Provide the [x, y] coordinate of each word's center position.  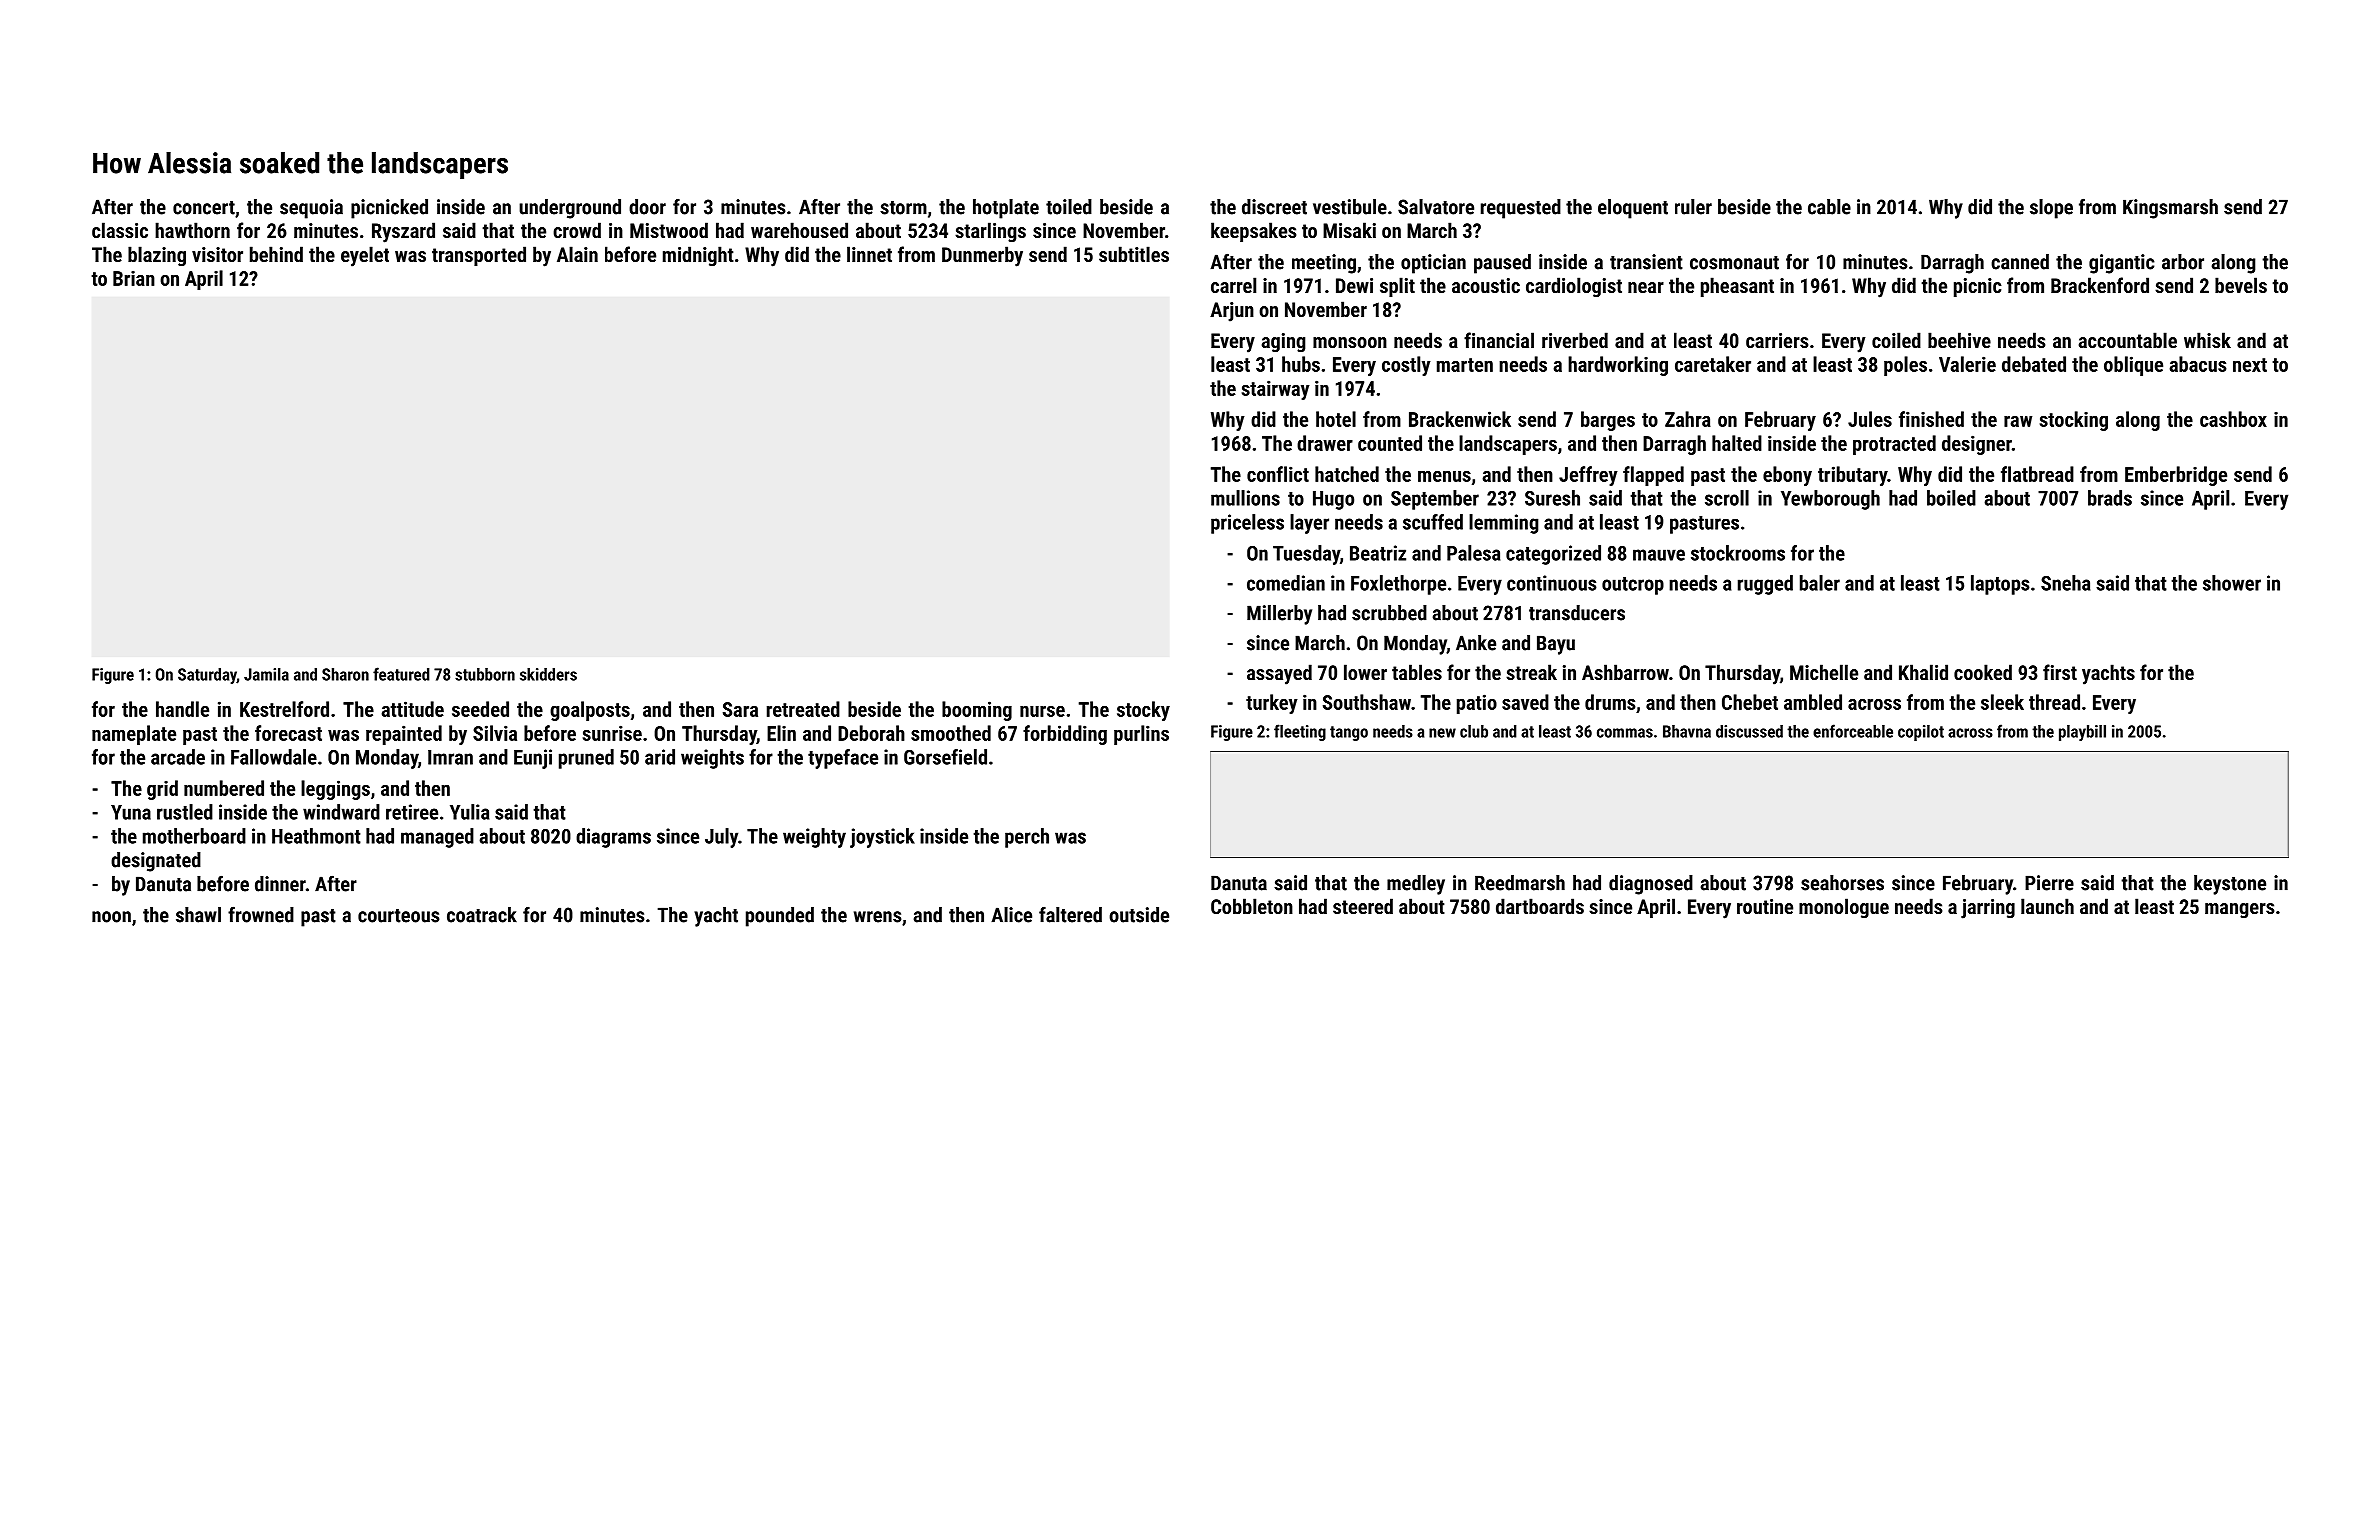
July [721, 838]
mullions [1245, 498]
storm [903, 208]
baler [1820, 583]
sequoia [311, 209]
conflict [1278, 474]
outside [1139, 915]
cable [1829, 207]
